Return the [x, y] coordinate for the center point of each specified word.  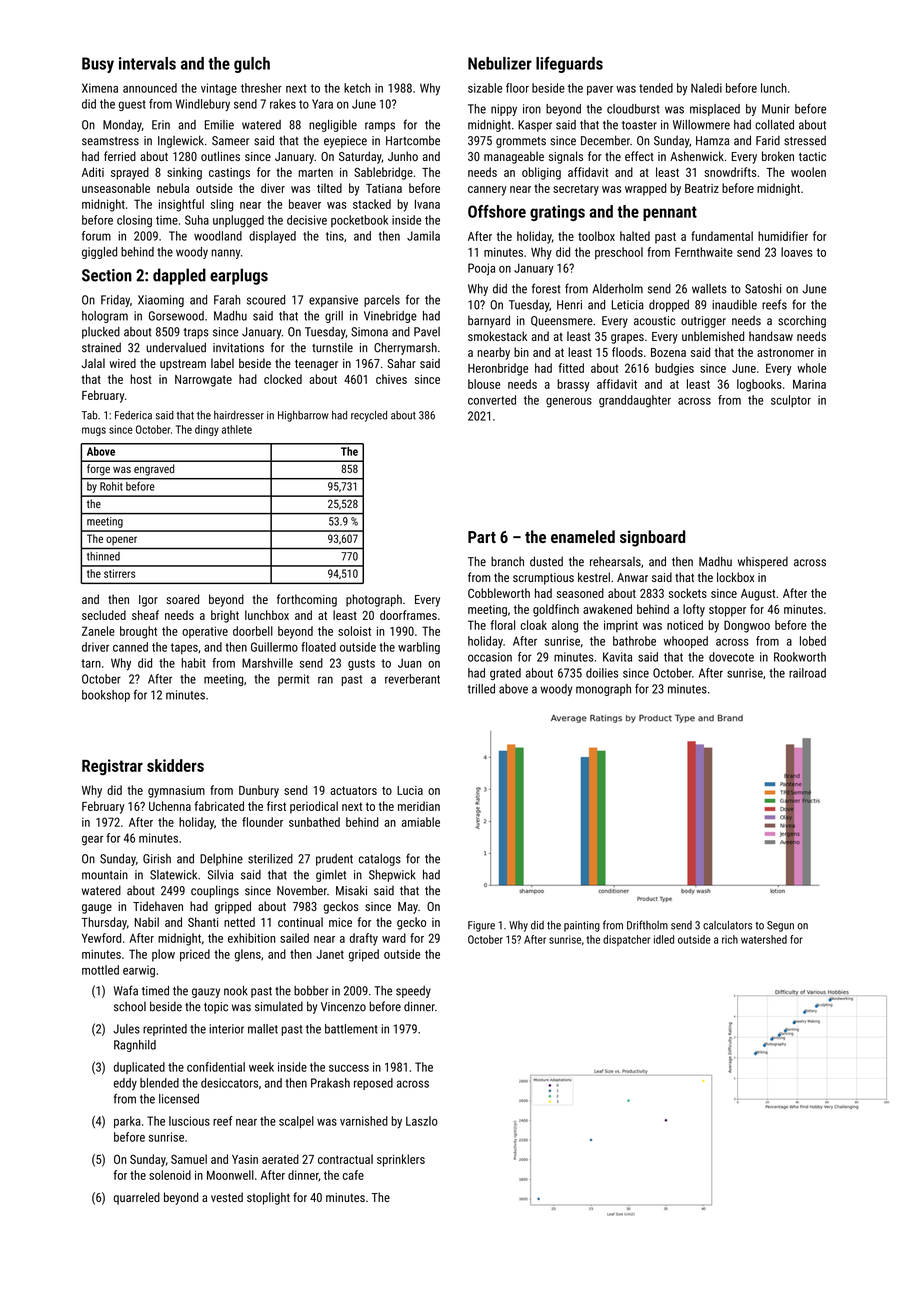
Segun [780, 926]
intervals [147, 63]
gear [92, 841]
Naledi [706, 88]
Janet [330, 954]
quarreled [137, 1198]
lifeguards [569, 64]
